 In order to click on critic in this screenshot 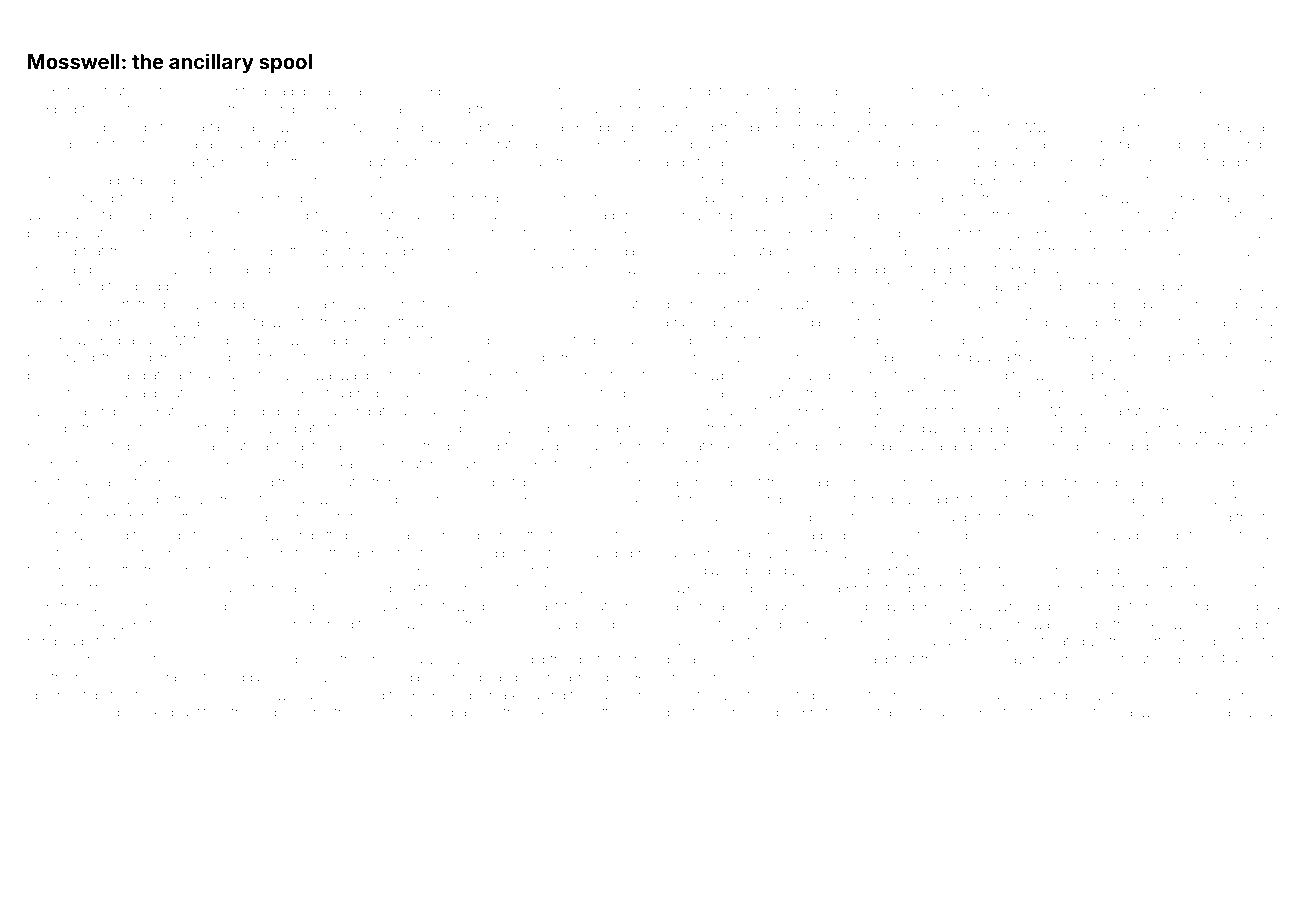, I will do `click(120, 428)`.
